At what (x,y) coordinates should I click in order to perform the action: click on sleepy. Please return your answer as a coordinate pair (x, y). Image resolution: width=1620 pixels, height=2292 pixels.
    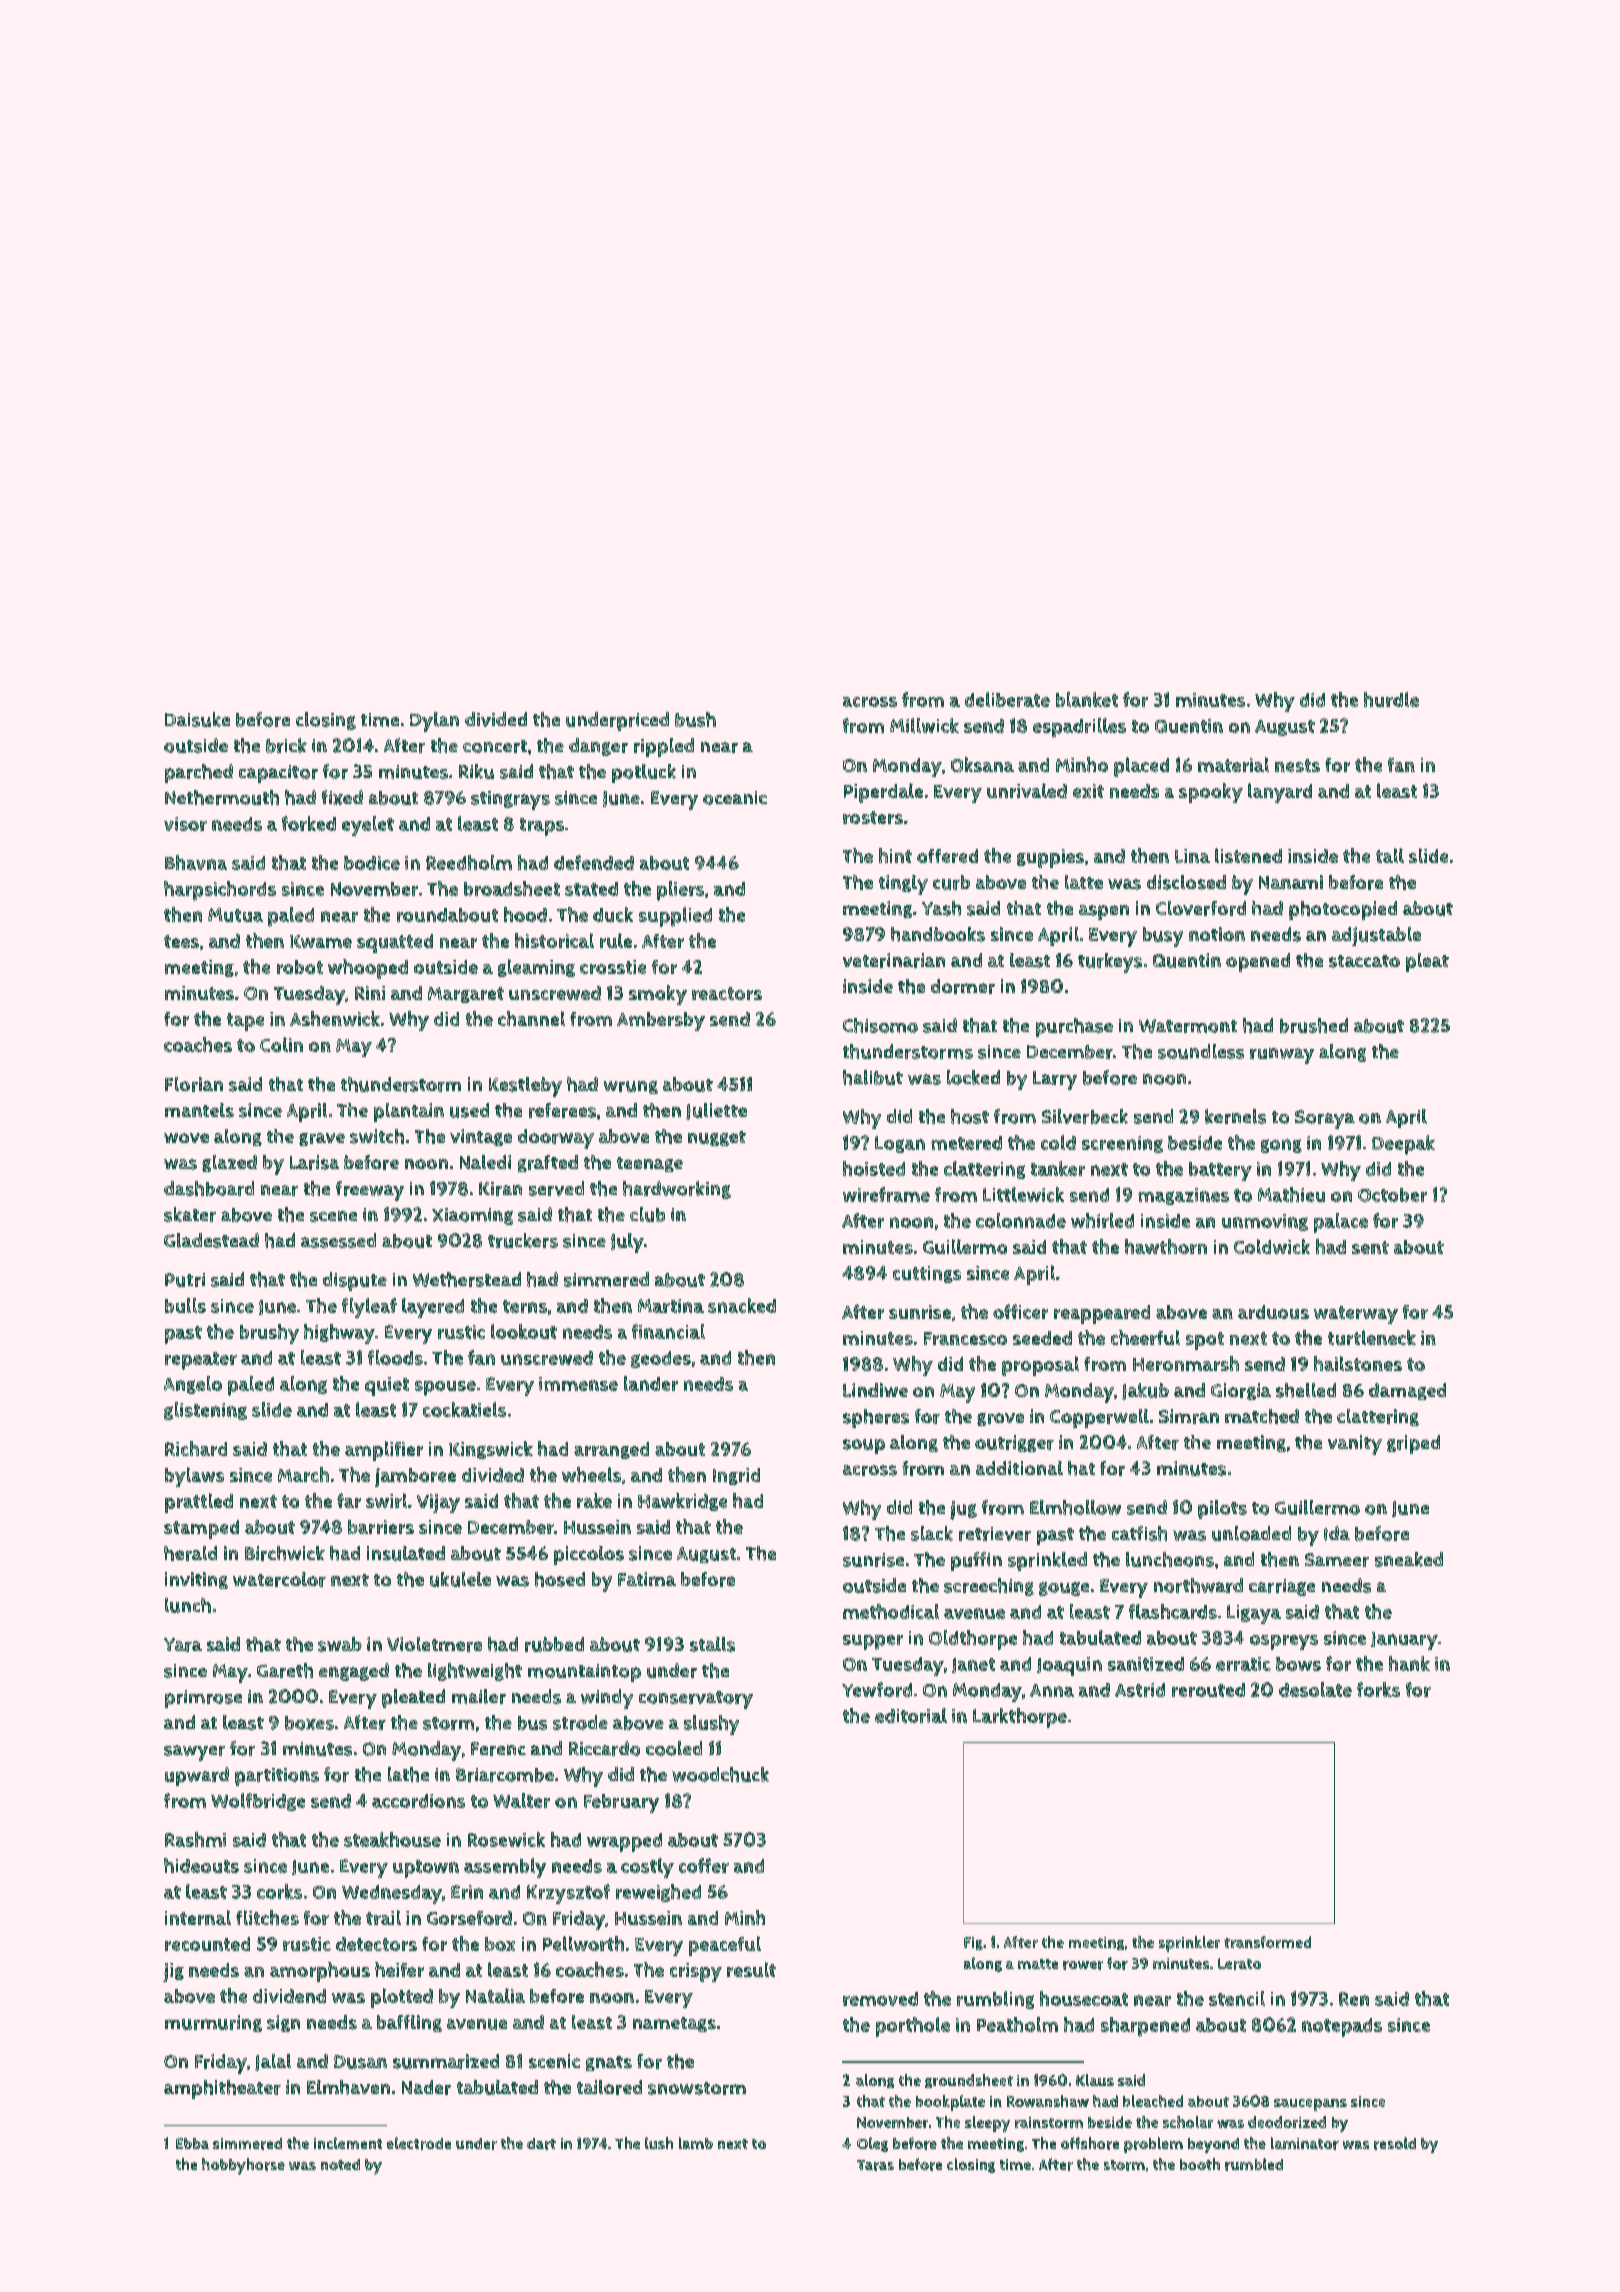
    Looking at the image, I should click on (987, 2124).
